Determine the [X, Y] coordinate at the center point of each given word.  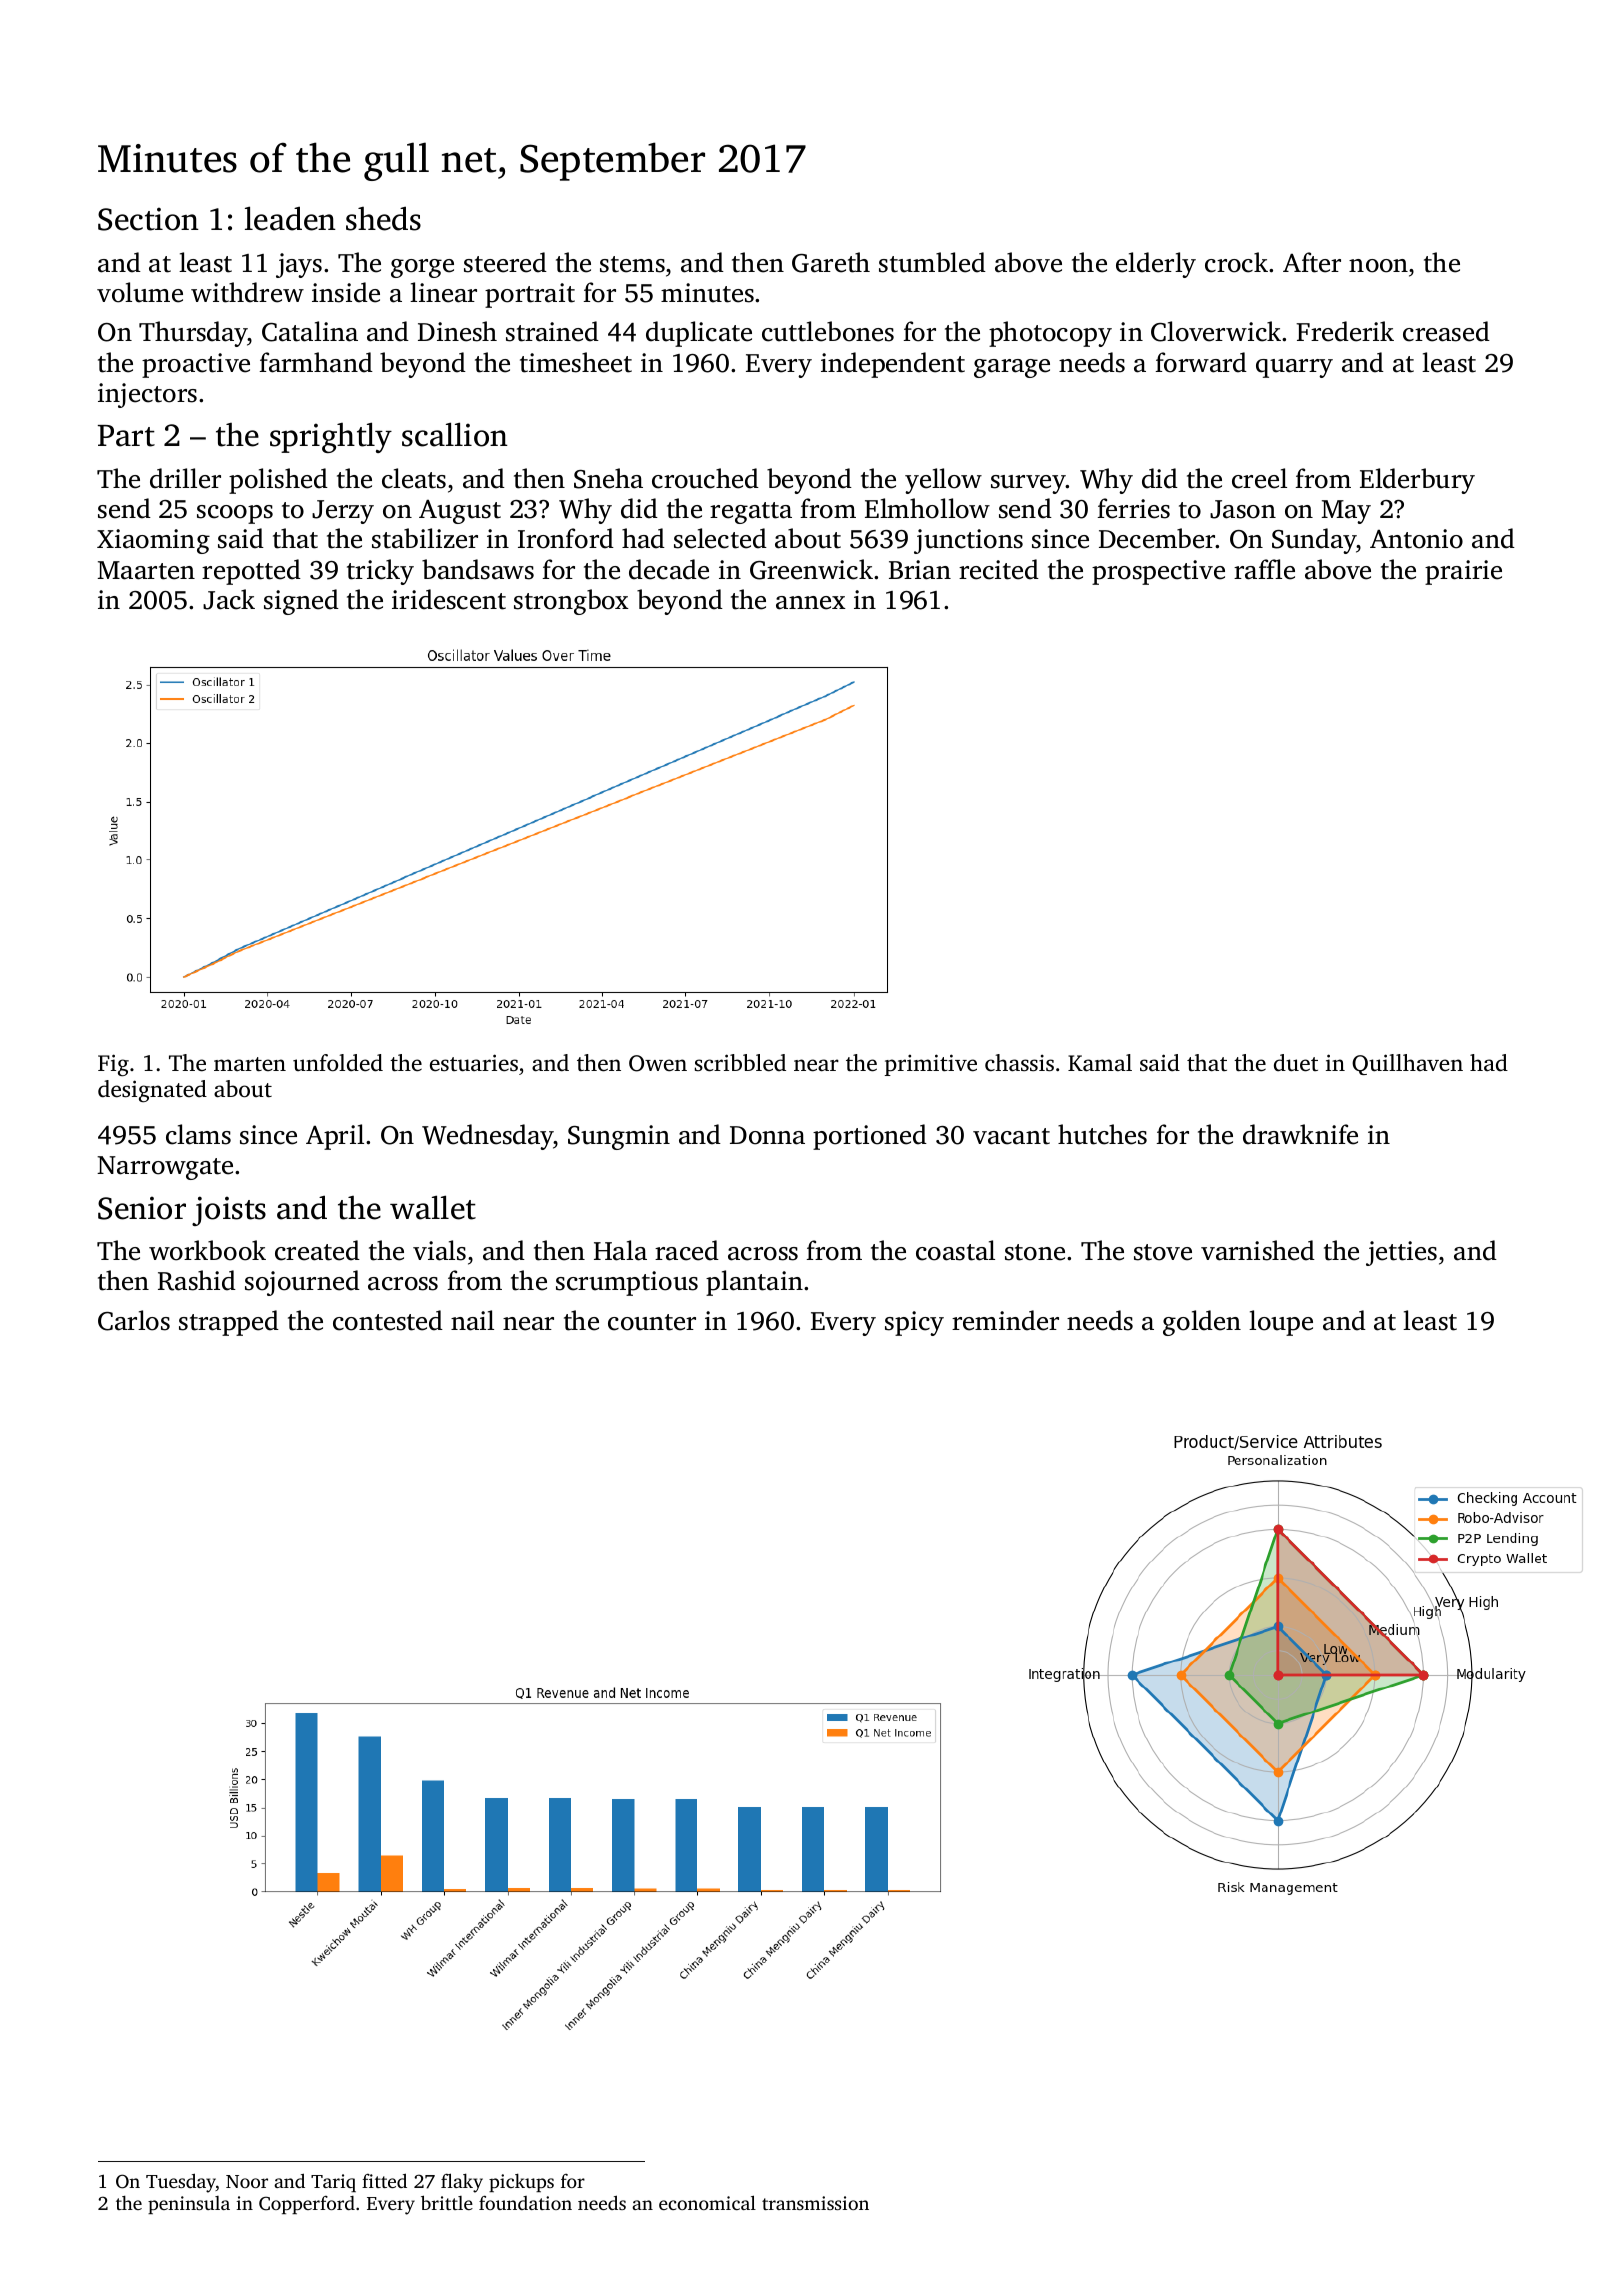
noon [1378, 266]
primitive [931, 1065]
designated [152, 1091]
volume [140, 292]
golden [1202, 1323]
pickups [521, 2183]
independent [893, 365]
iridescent [449, 599]
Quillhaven [1407, 1064]
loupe [1281, 1323]
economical [707, 2202]
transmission [815, 2203]
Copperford [307, 2205]
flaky [462, 2183]
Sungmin [619, 1137]
